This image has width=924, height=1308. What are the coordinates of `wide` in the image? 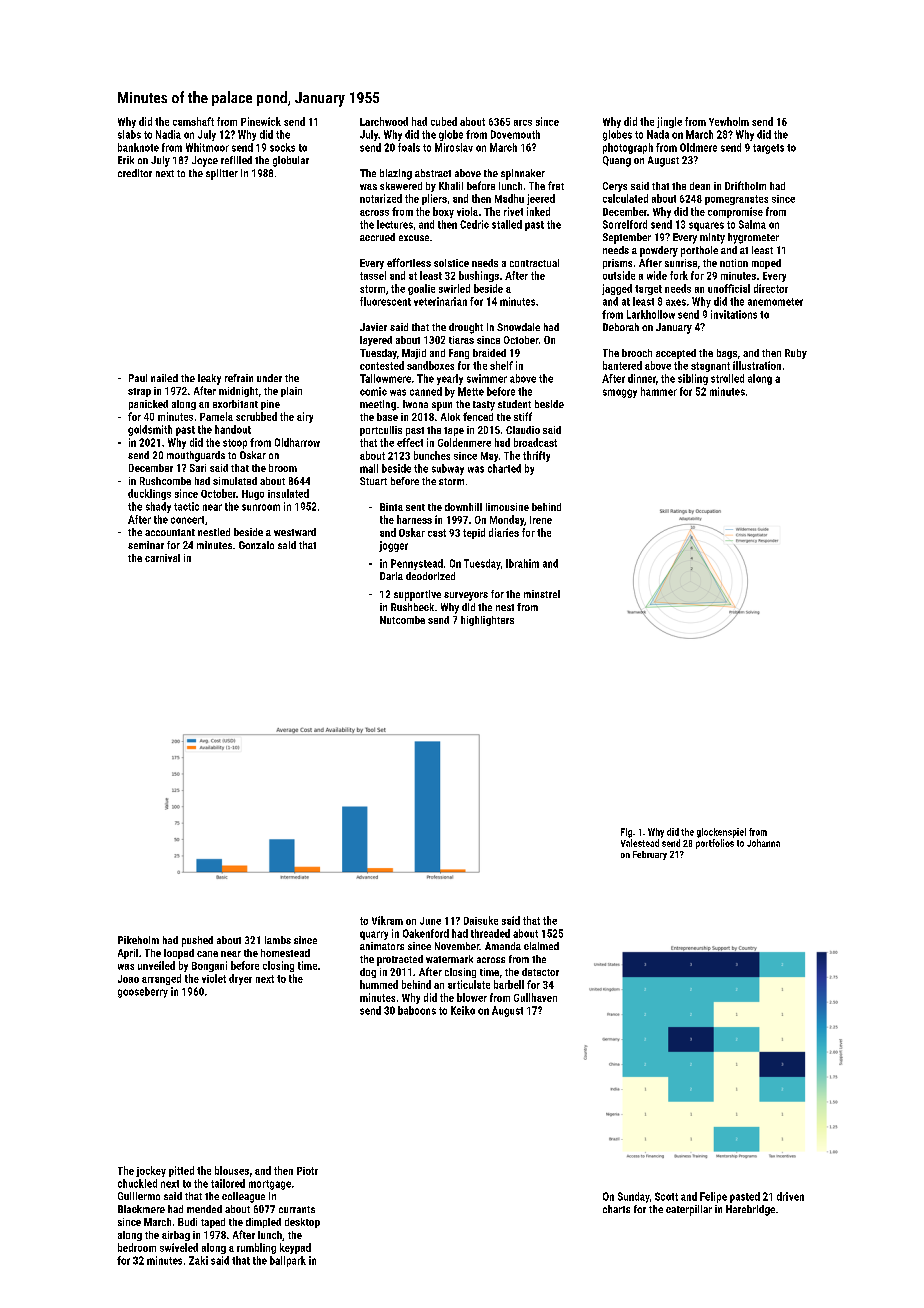 It's located at (657, 275).
